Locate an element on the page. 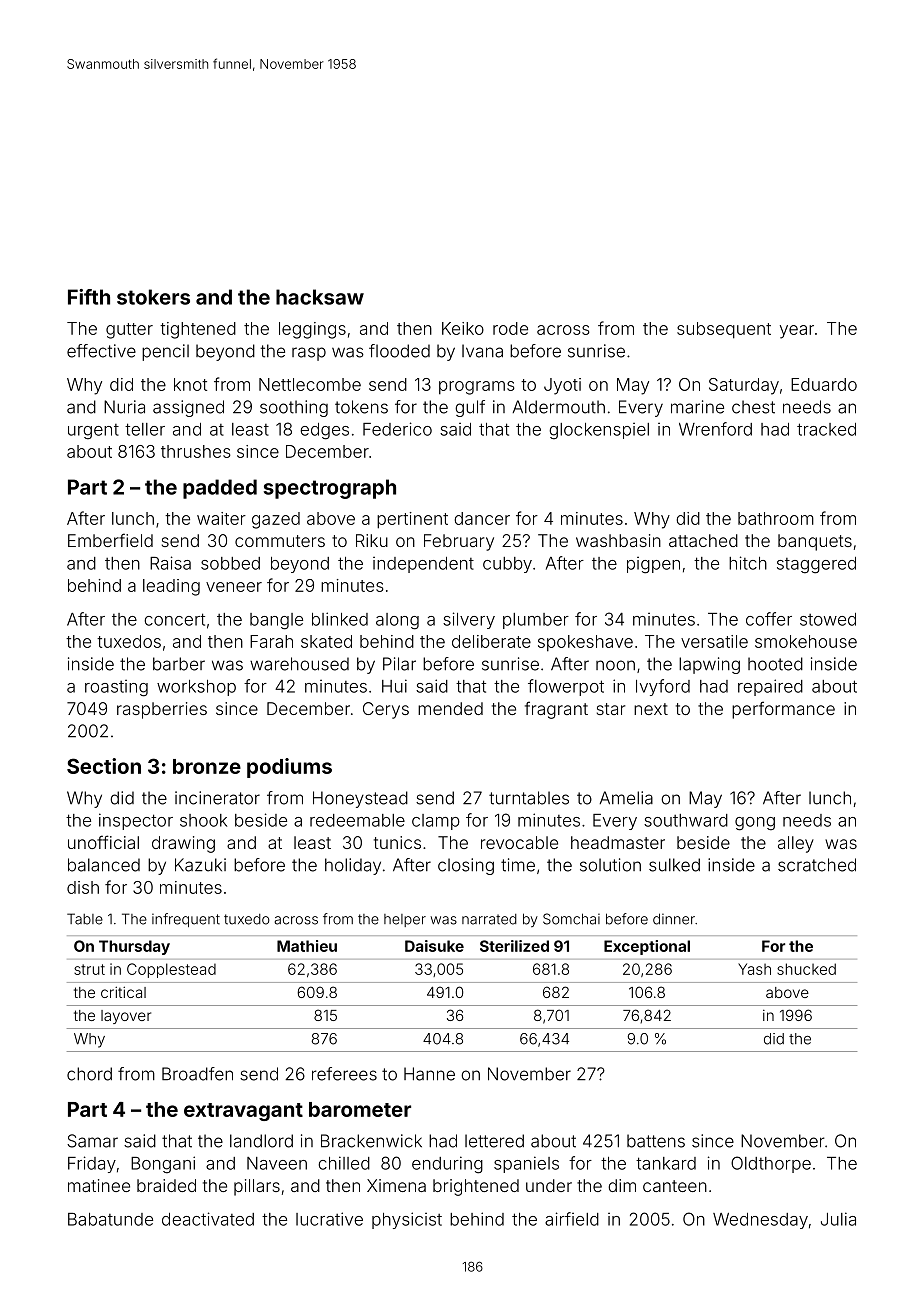  roasting is located at coordinates (116, 688).
